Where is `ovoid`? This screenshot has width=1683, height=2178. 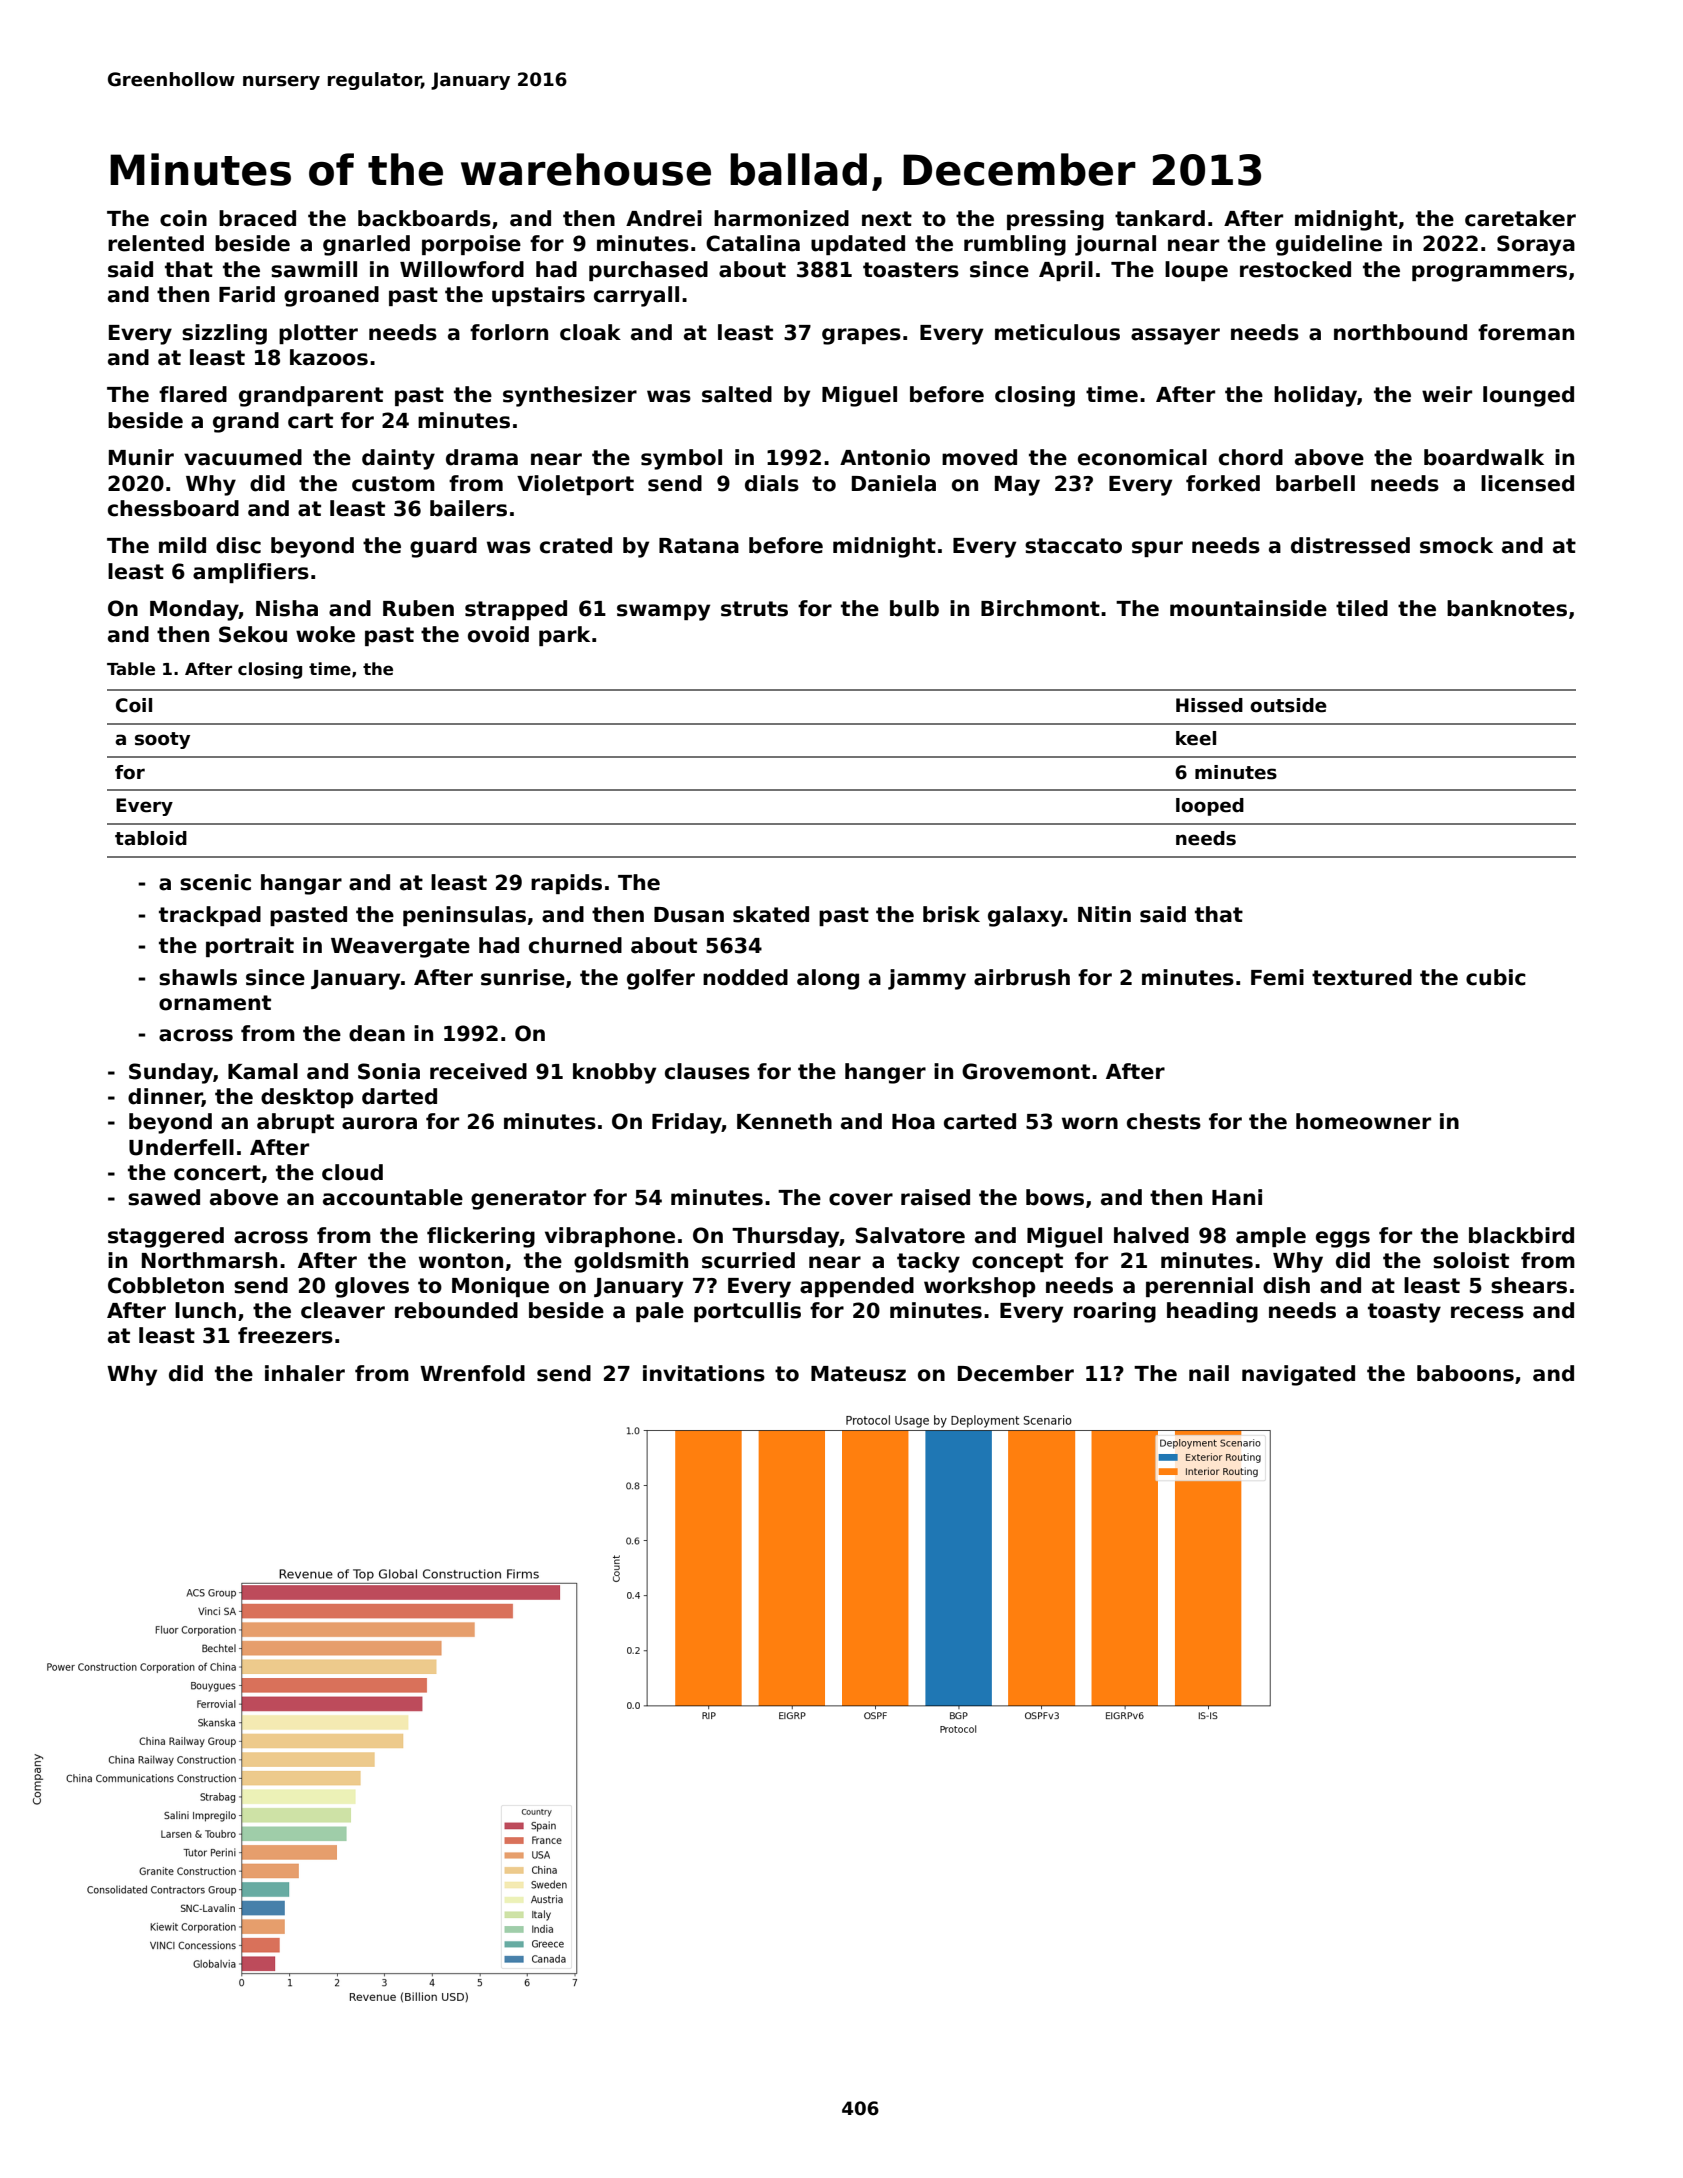 ovoid is located at coordinates (498, 634).
